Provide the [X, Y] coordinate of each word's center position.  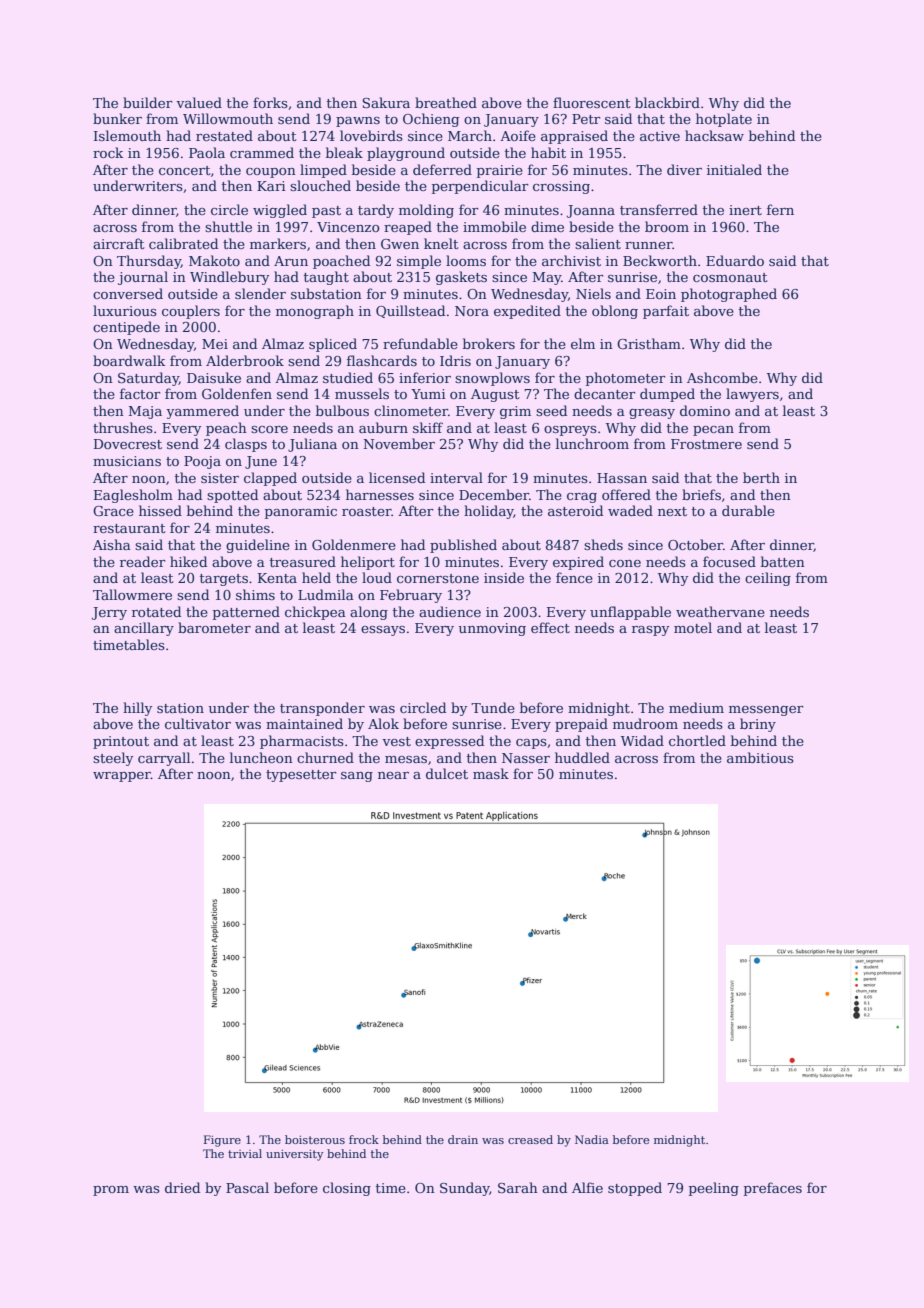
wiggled [280, 211]
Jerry [109, 613]
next [672, 511]
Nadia [592, 1139]
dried [182, 1187]
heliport [368, 563]
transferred [659, 209]
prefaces [773, 1189]
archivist [571, 260]
